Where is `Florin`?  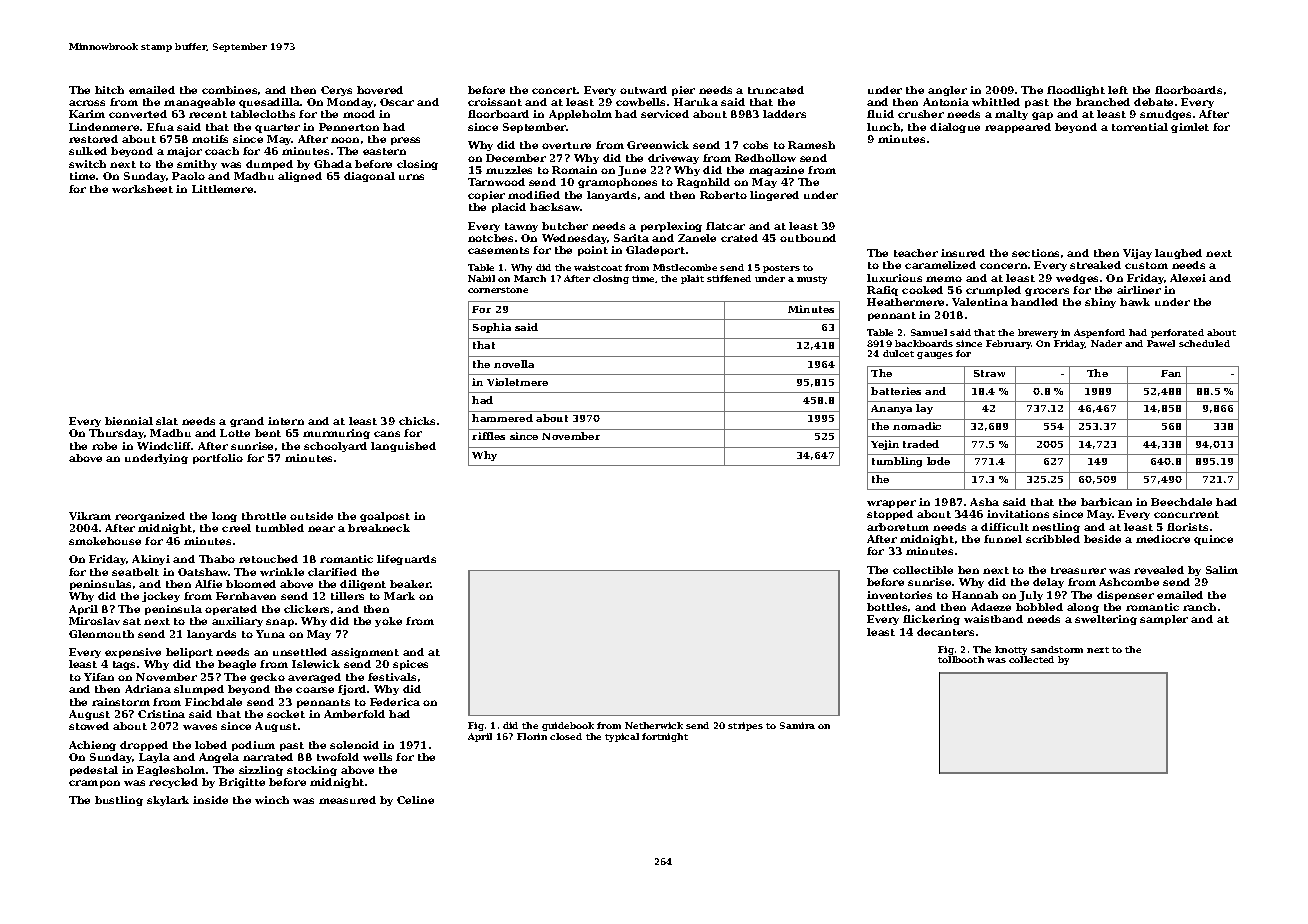
Florin is located at coordinates (532, 736).
